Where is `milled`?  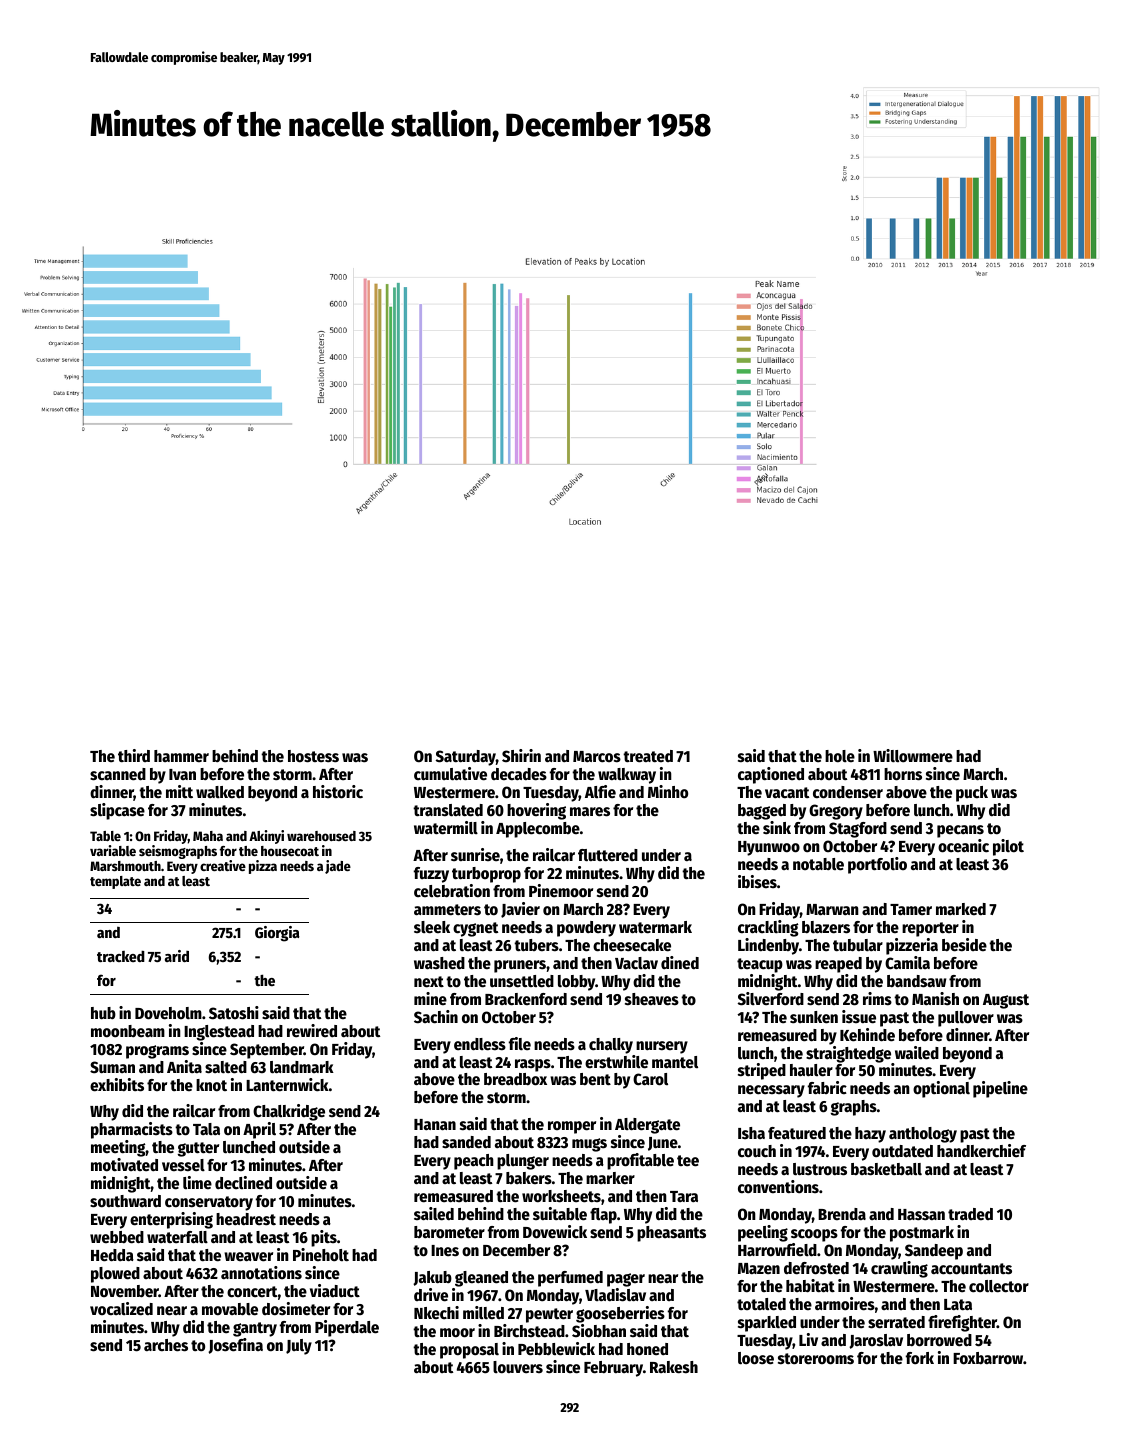
milled is located at coordinates (483, 1313).
